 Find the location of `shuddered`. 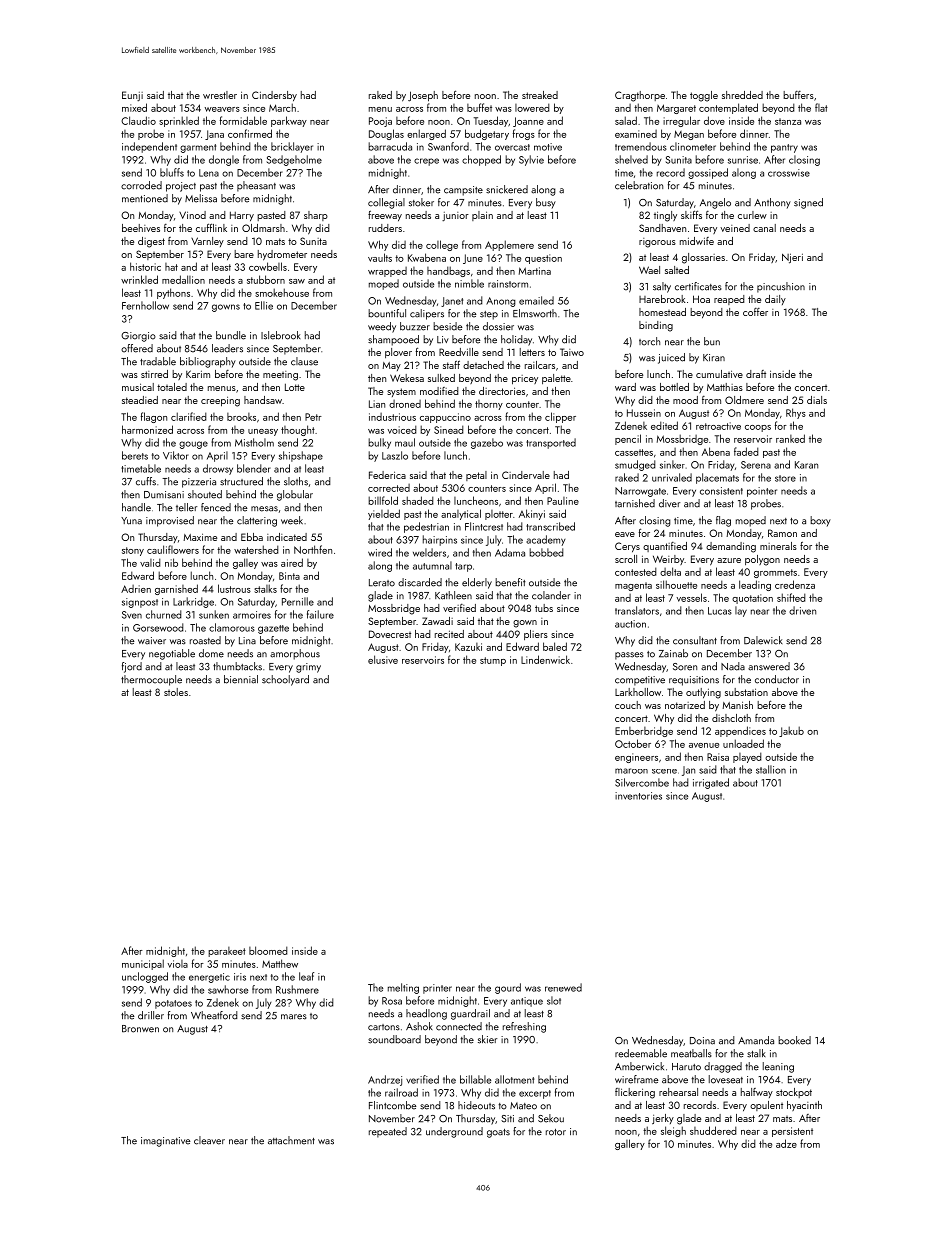

shuddered is located at coordinates (713, 1130).
